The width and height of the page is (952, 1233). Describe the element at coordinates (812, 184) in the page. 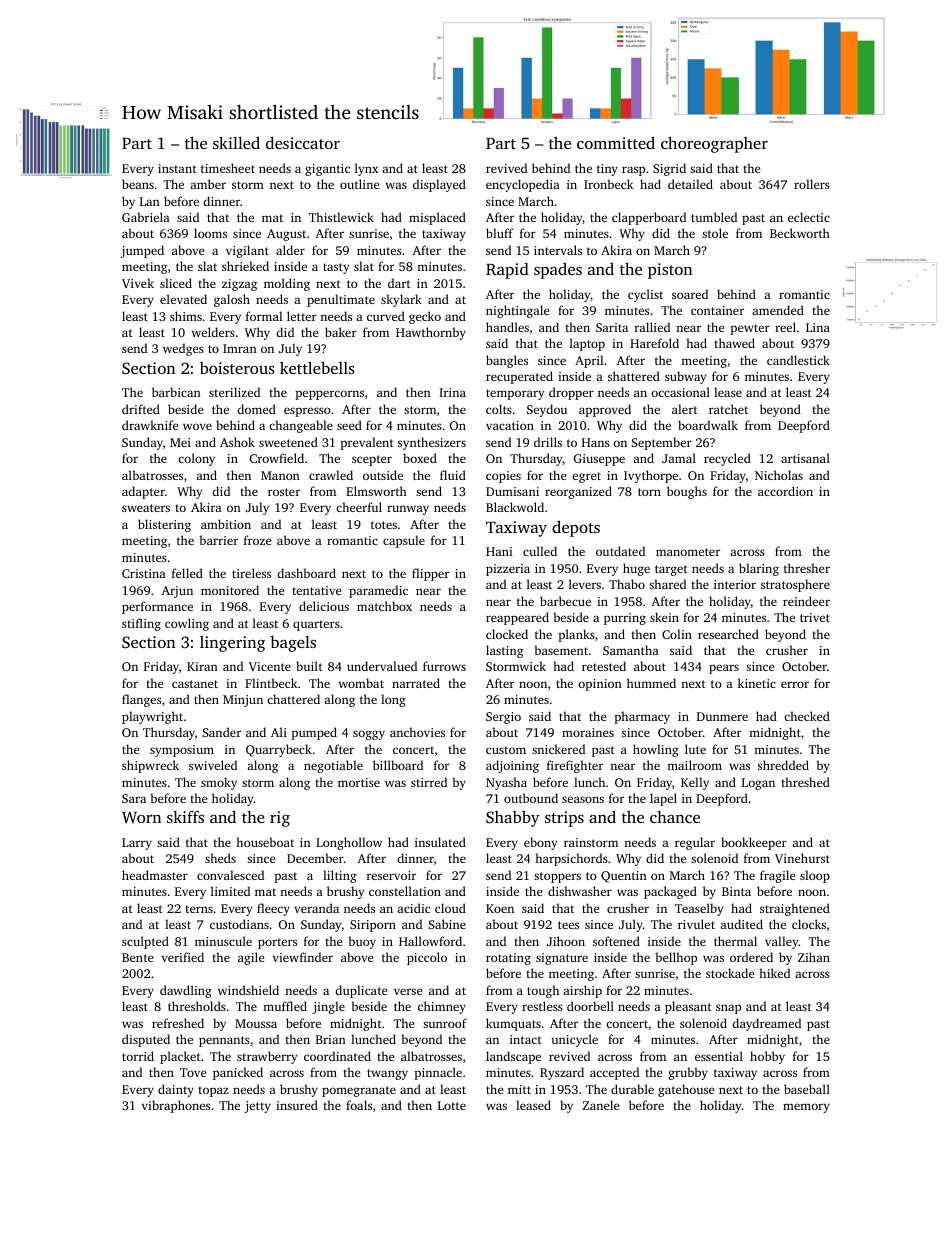

I see `rollers` at that location.
